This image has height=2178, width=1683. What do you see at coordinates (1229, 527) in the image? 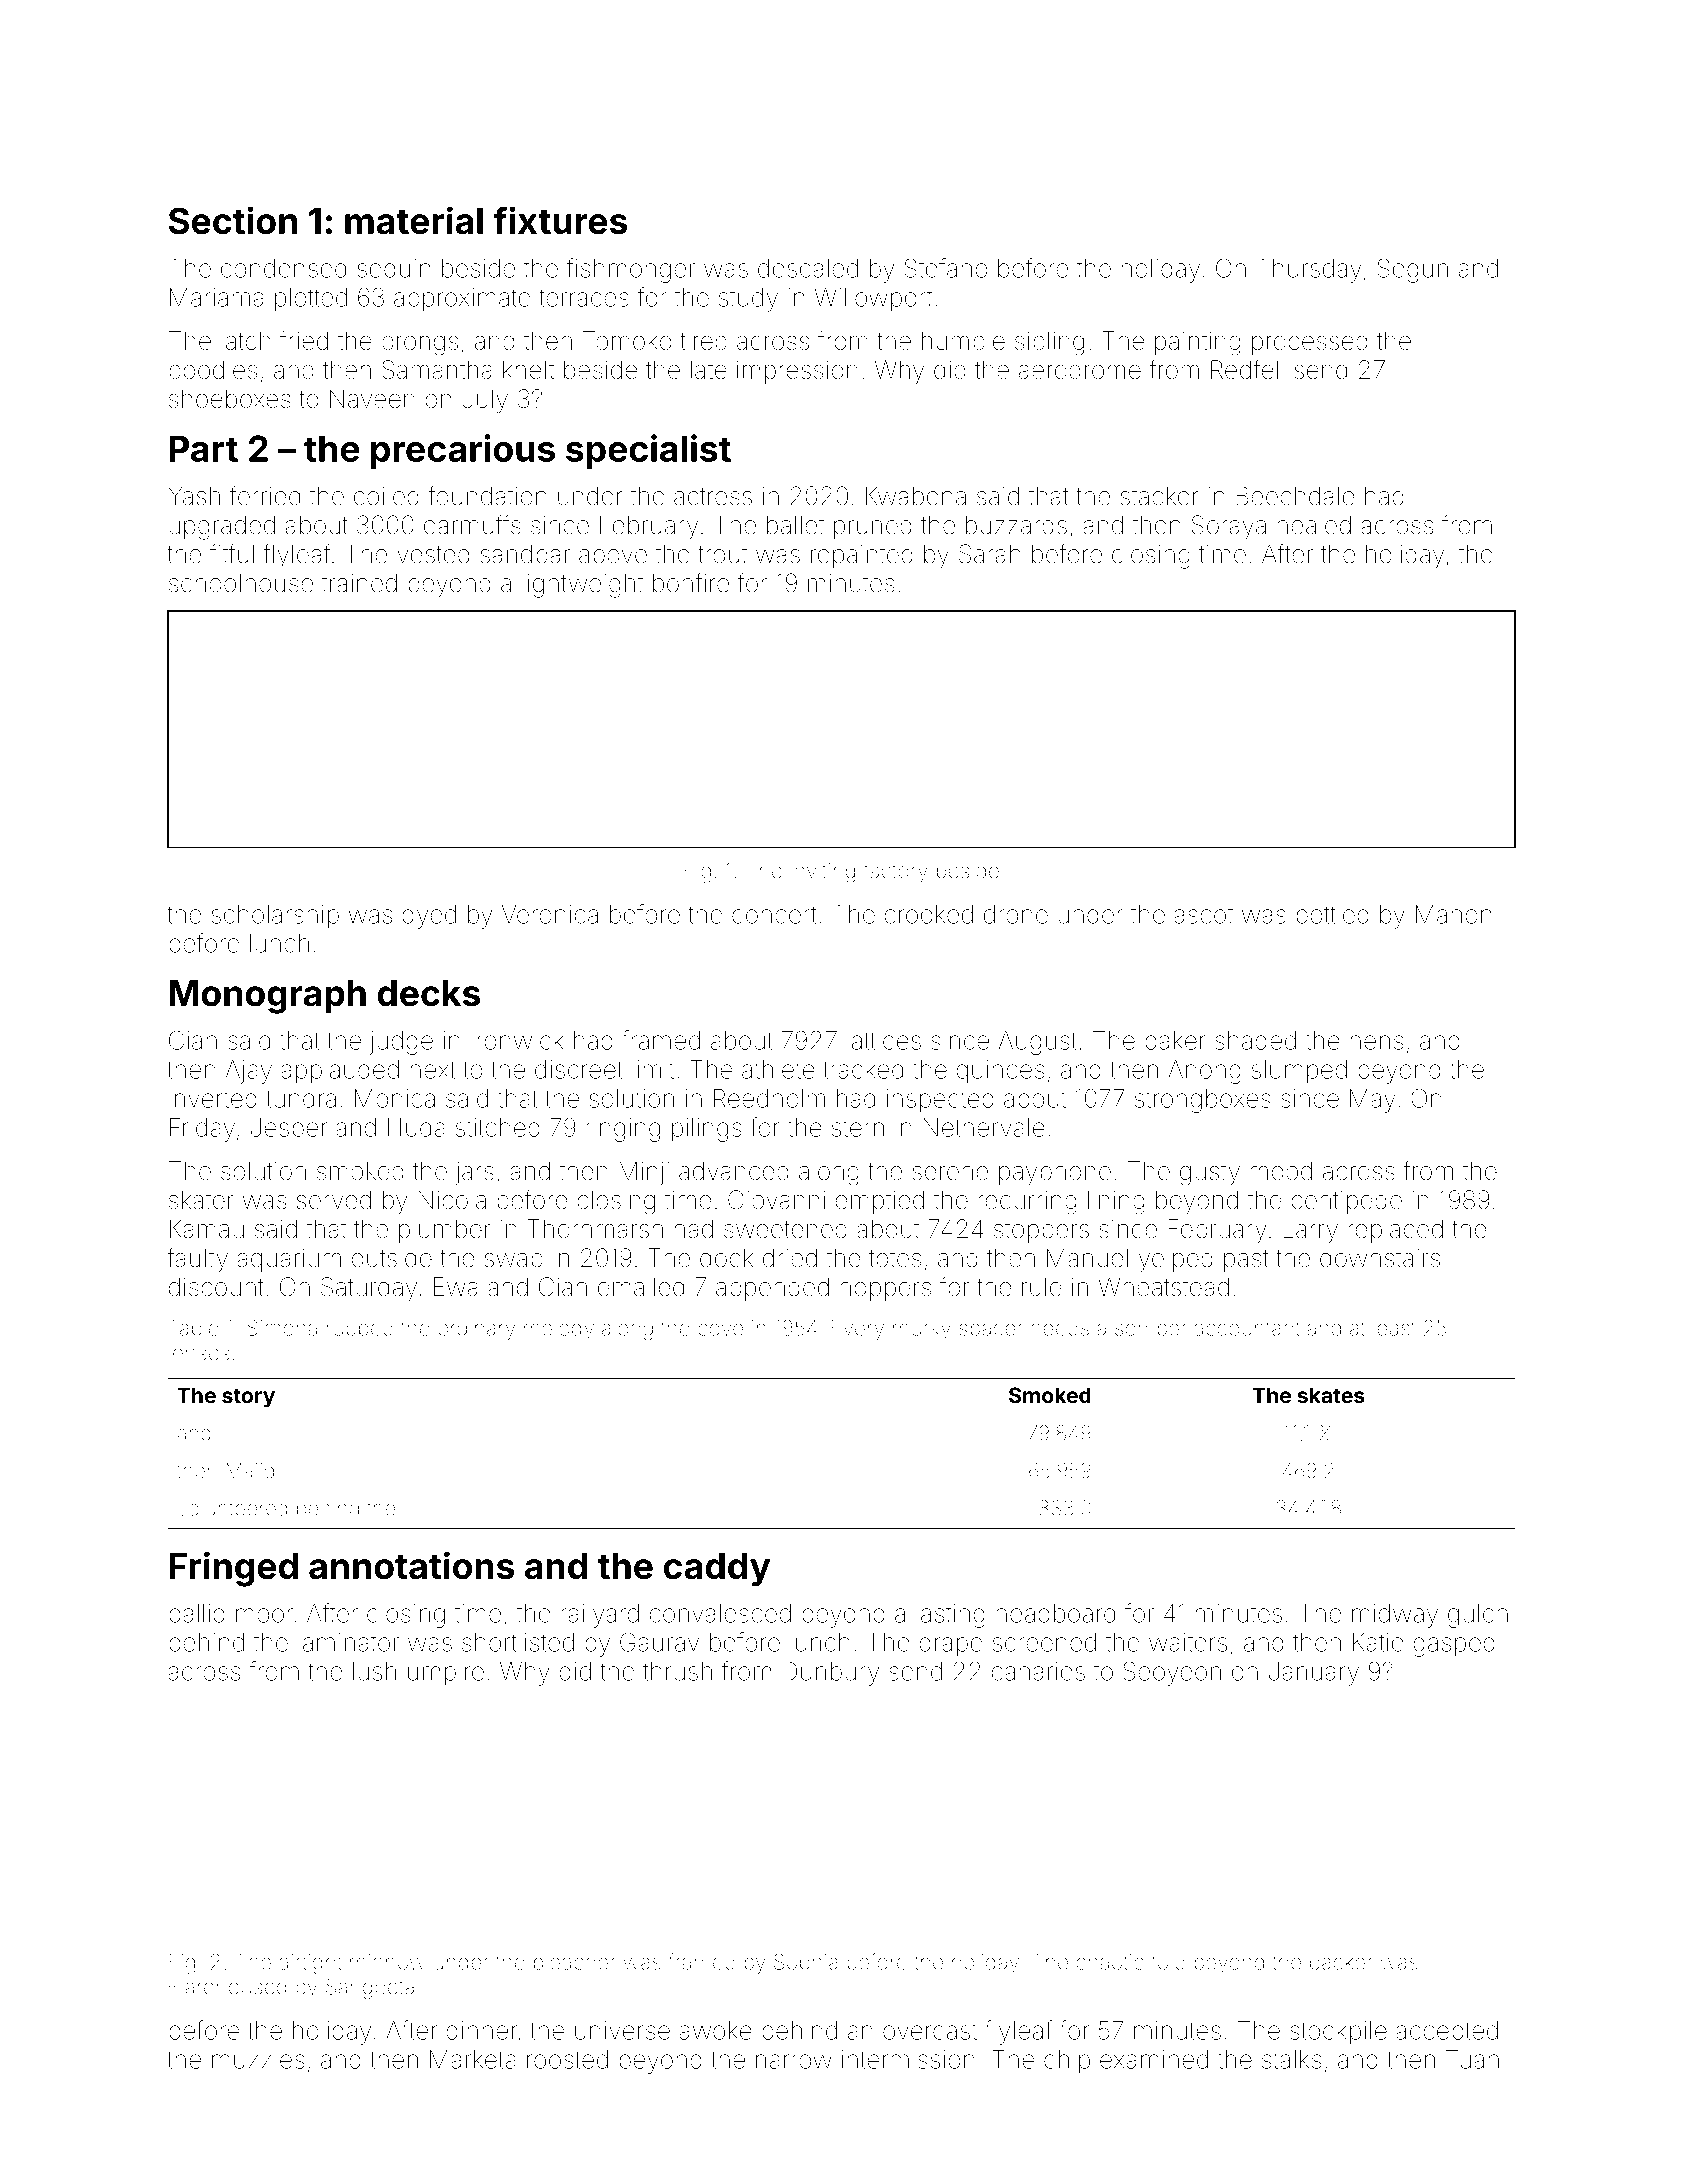
I see `Soraya` at bounding box center [1229, 527].
